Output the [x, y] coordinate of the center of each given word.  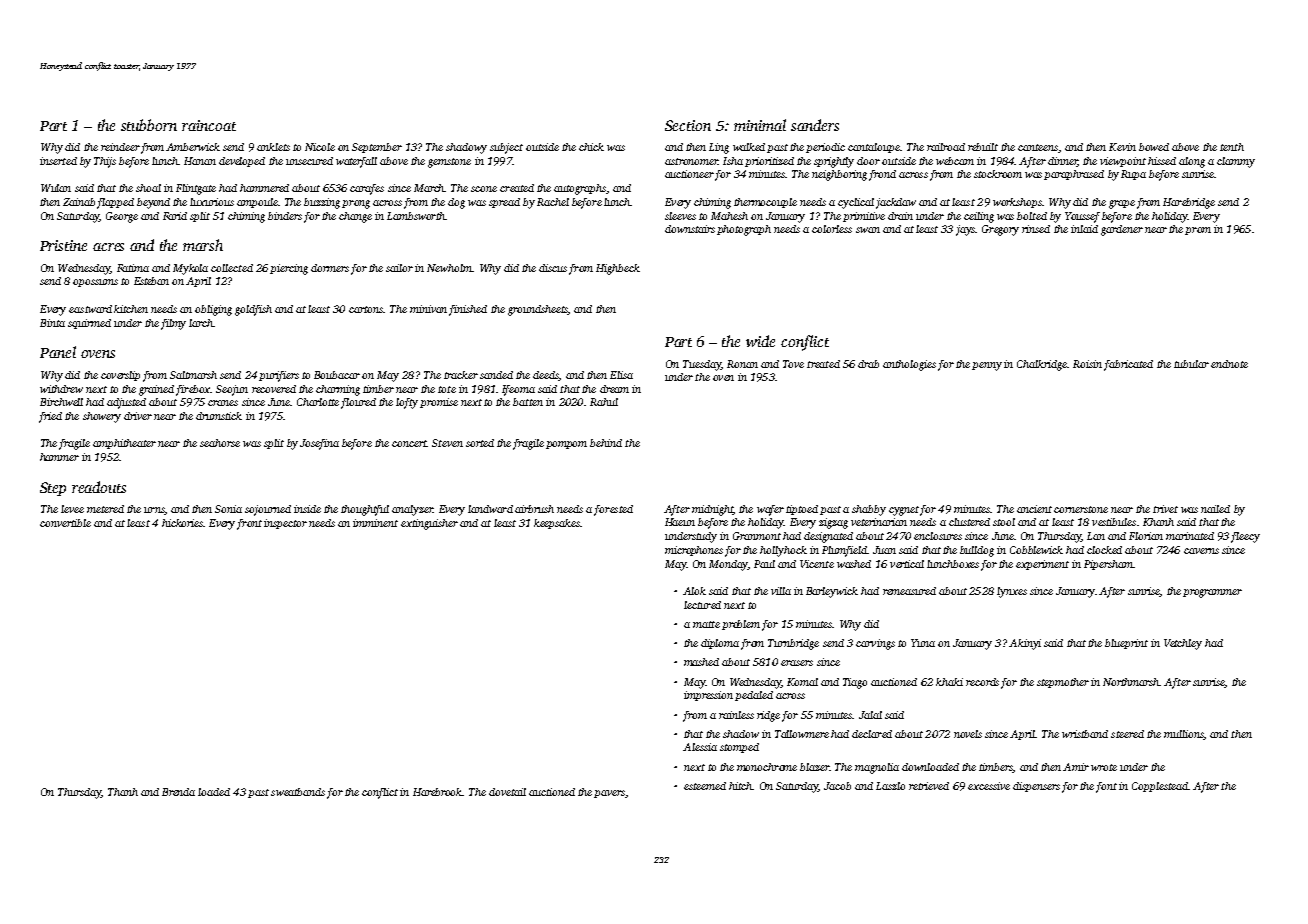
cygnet [904, 511]
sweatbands [298, 792]
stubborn [149, 125]
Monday [728, 565]
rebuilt [983, 147]
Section [688, 125]
